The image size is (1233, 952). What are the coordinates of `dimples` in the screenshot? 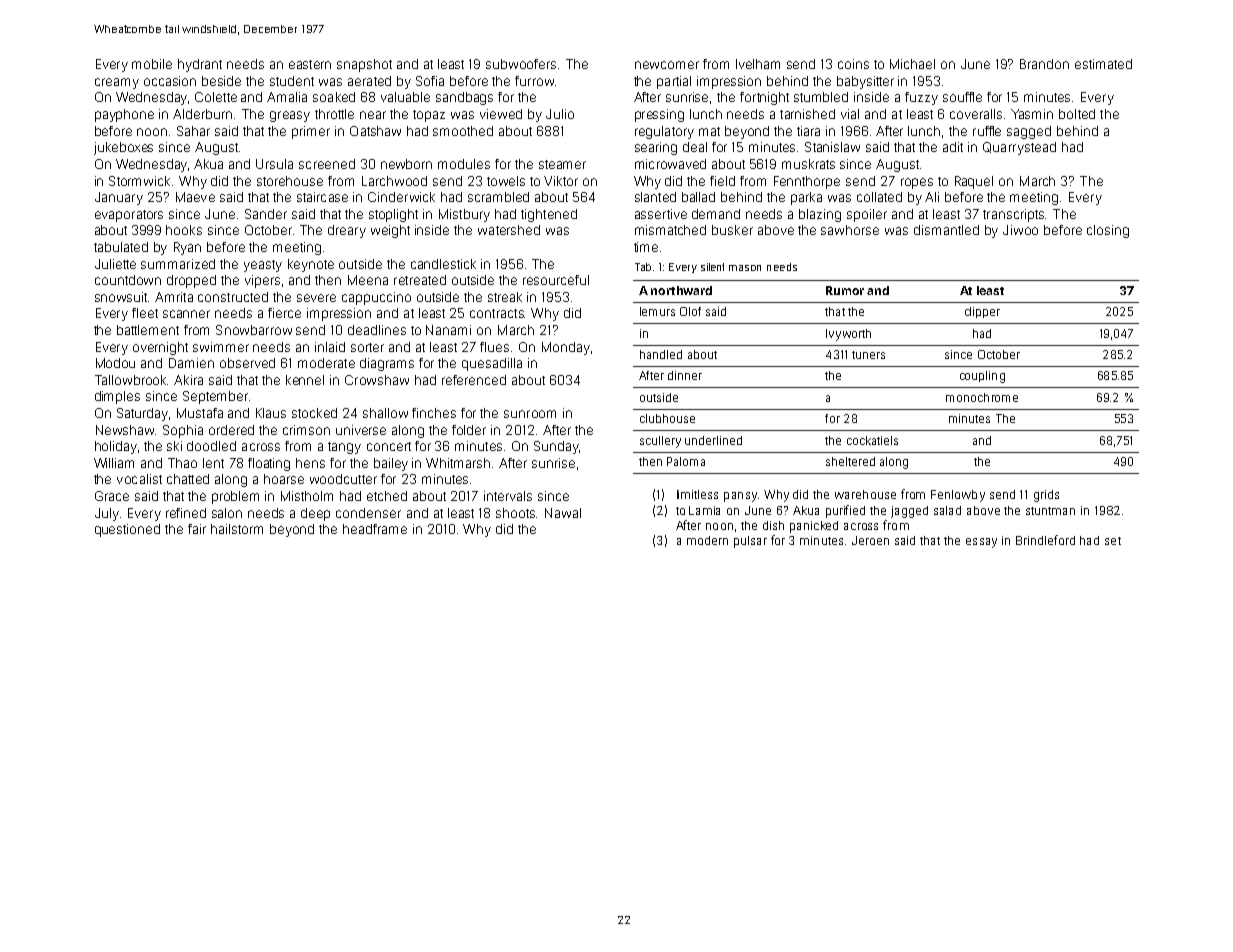 It's located at (117, 397).
